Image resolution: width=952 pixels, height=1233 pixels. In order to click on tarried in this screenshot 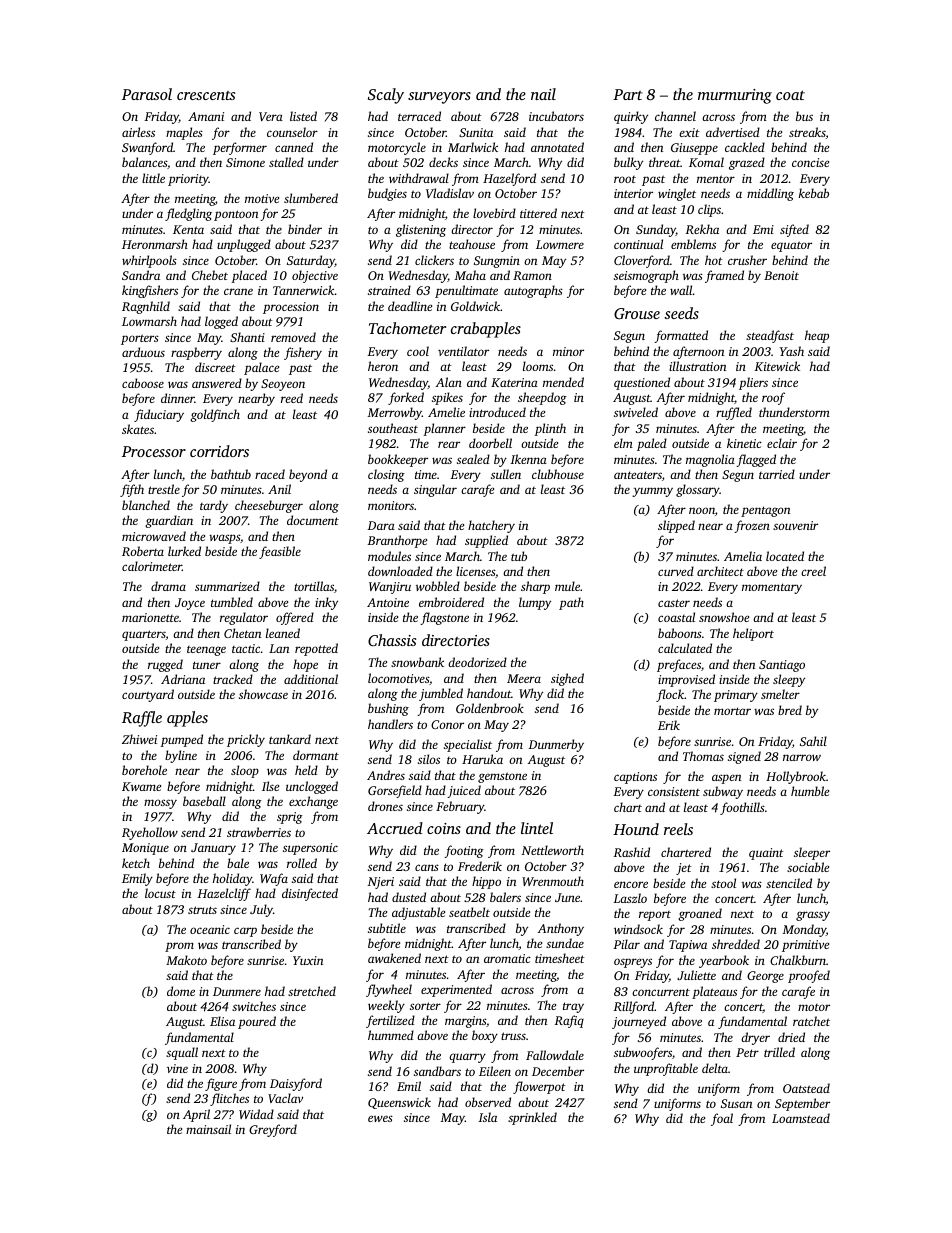, I will do `click(777, 474)`.
